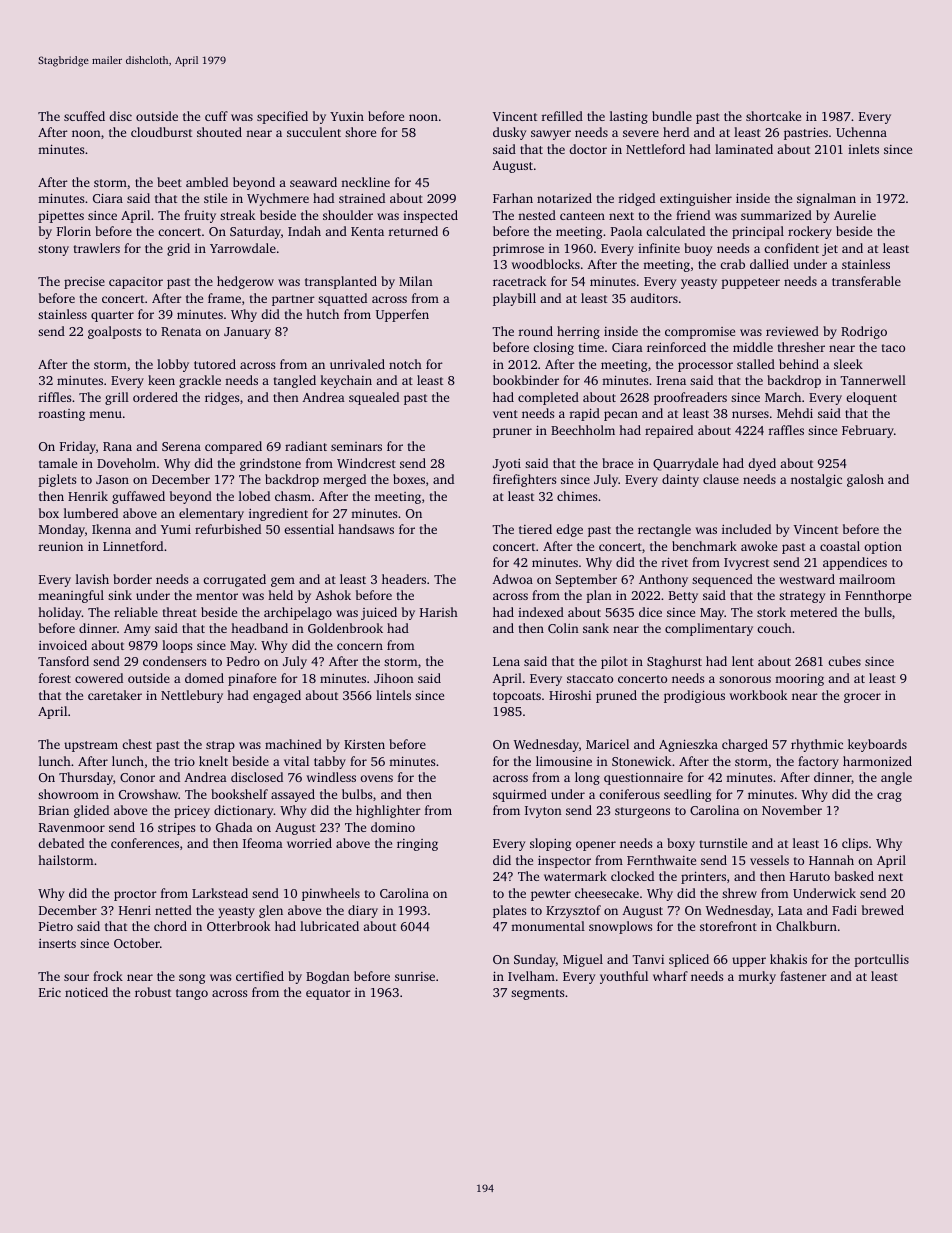 Image resolution: width=952 pixels, height=1233 pixels. Describe the element at coordinates (219, 132) in the screenshot. I see `shouted` at that location.
